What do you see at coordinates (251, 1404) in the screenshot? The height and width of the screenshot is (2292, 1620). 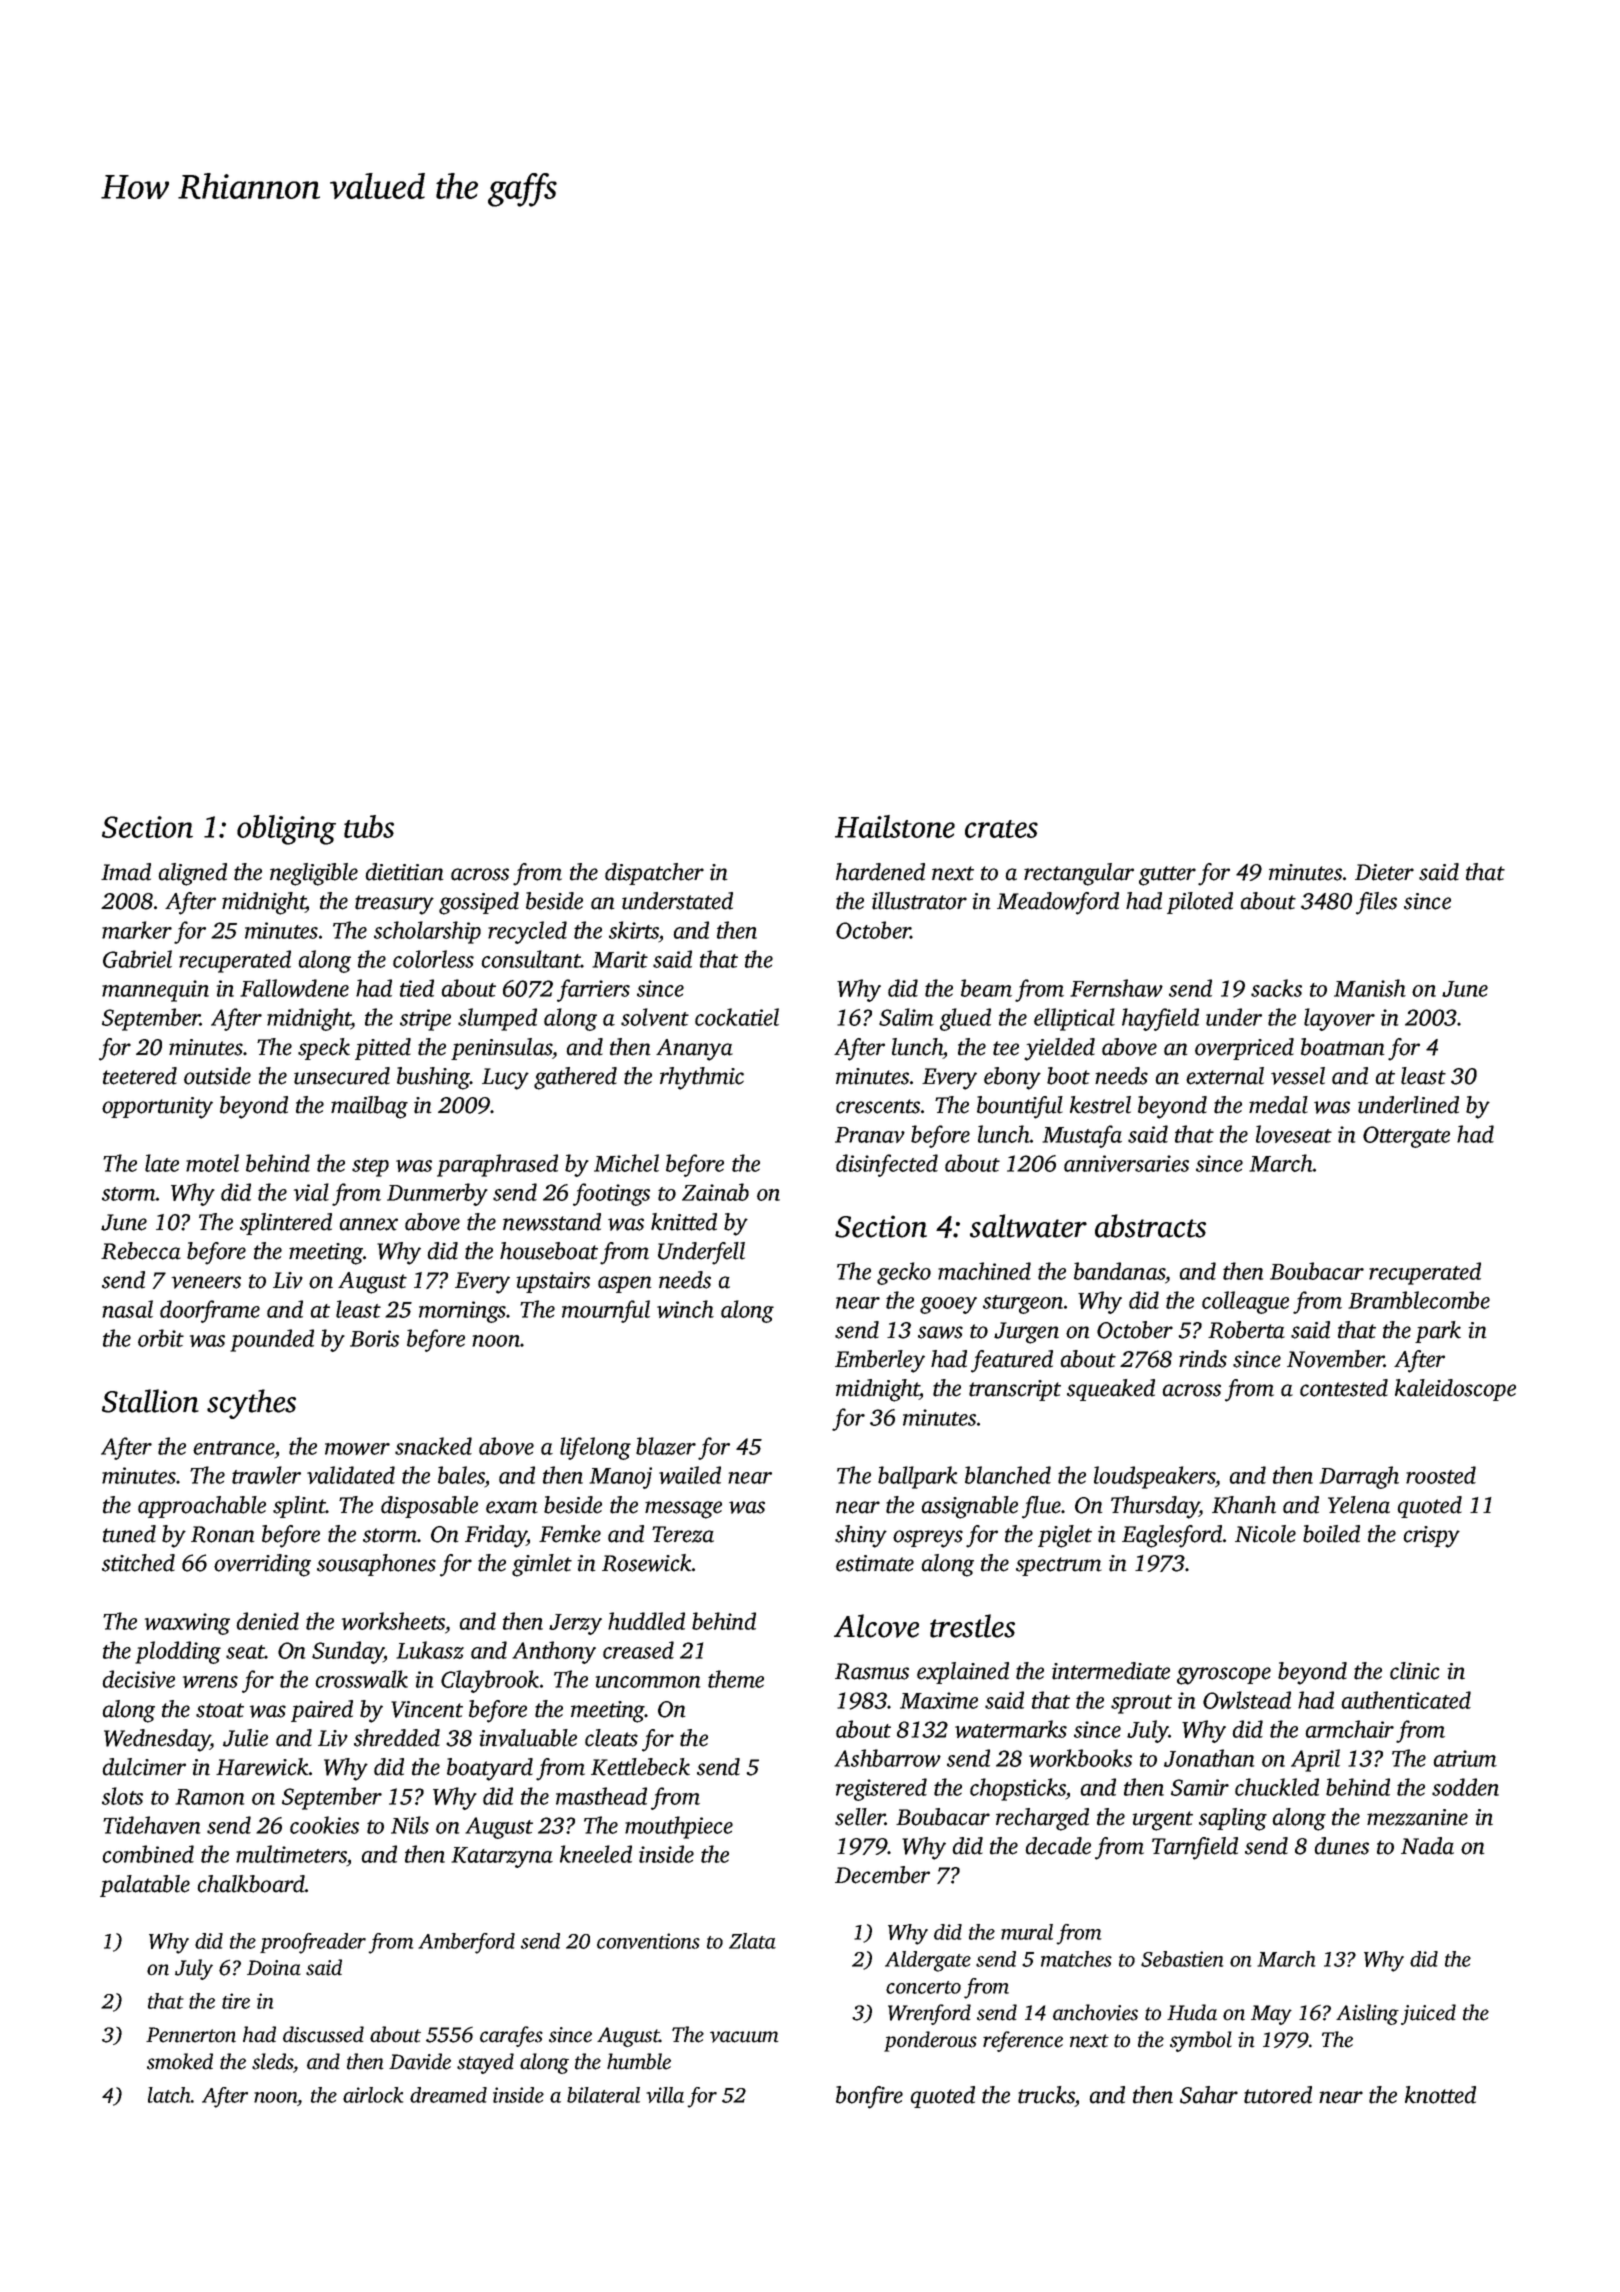 I see `scythes` at bounding box center [251, 1404].
